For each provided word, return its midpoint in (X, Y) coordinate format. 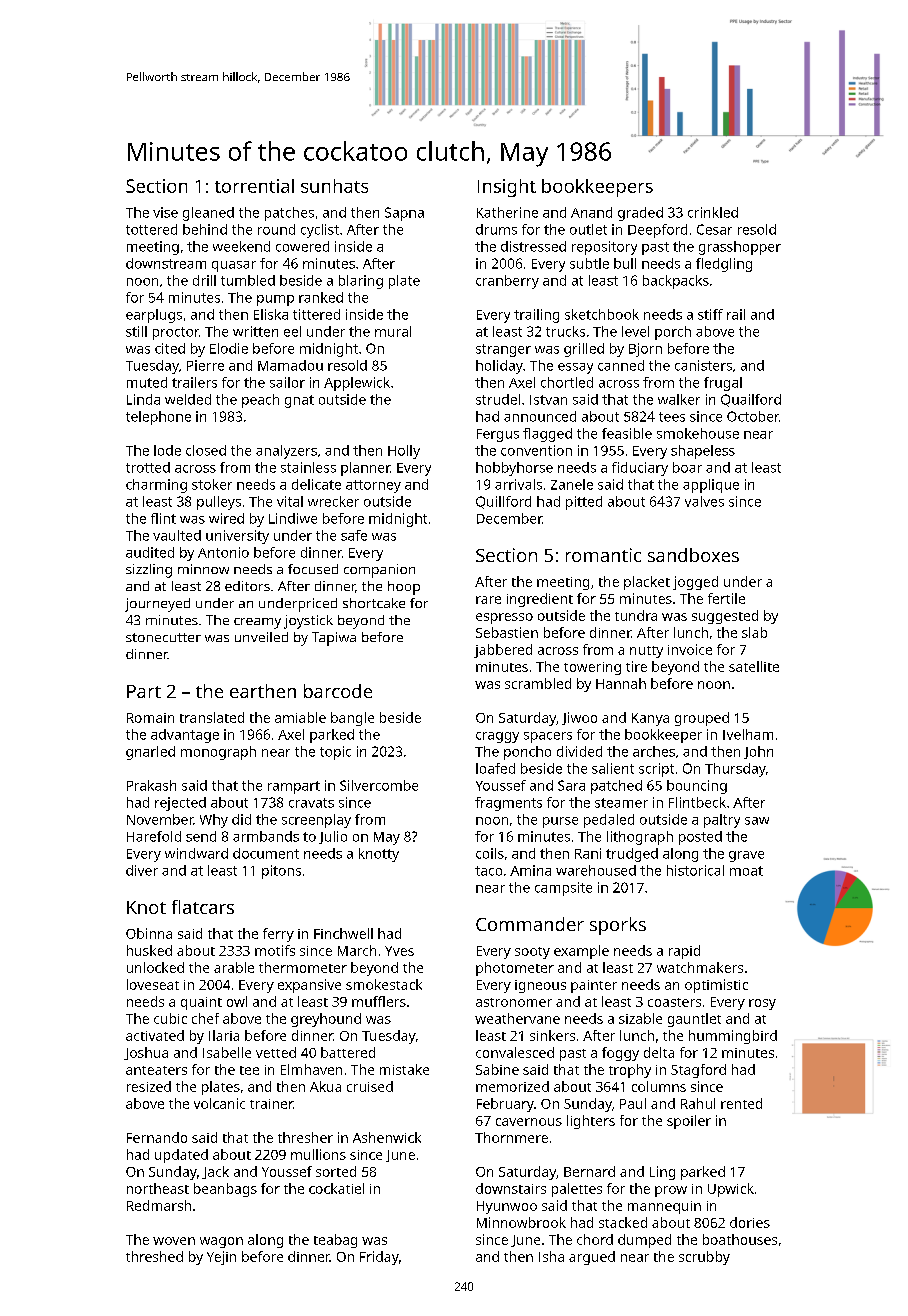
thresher (305, 1137)
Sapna (404, 214)
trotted (148, 467)
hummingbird (733, 1037)
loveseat (153, 984)
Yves (399, 951)
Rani (588, 853)
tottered (151, 229)
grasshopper (740, 248)
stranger (503, 350)
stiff (710, 314)
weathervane (517, 1018)
